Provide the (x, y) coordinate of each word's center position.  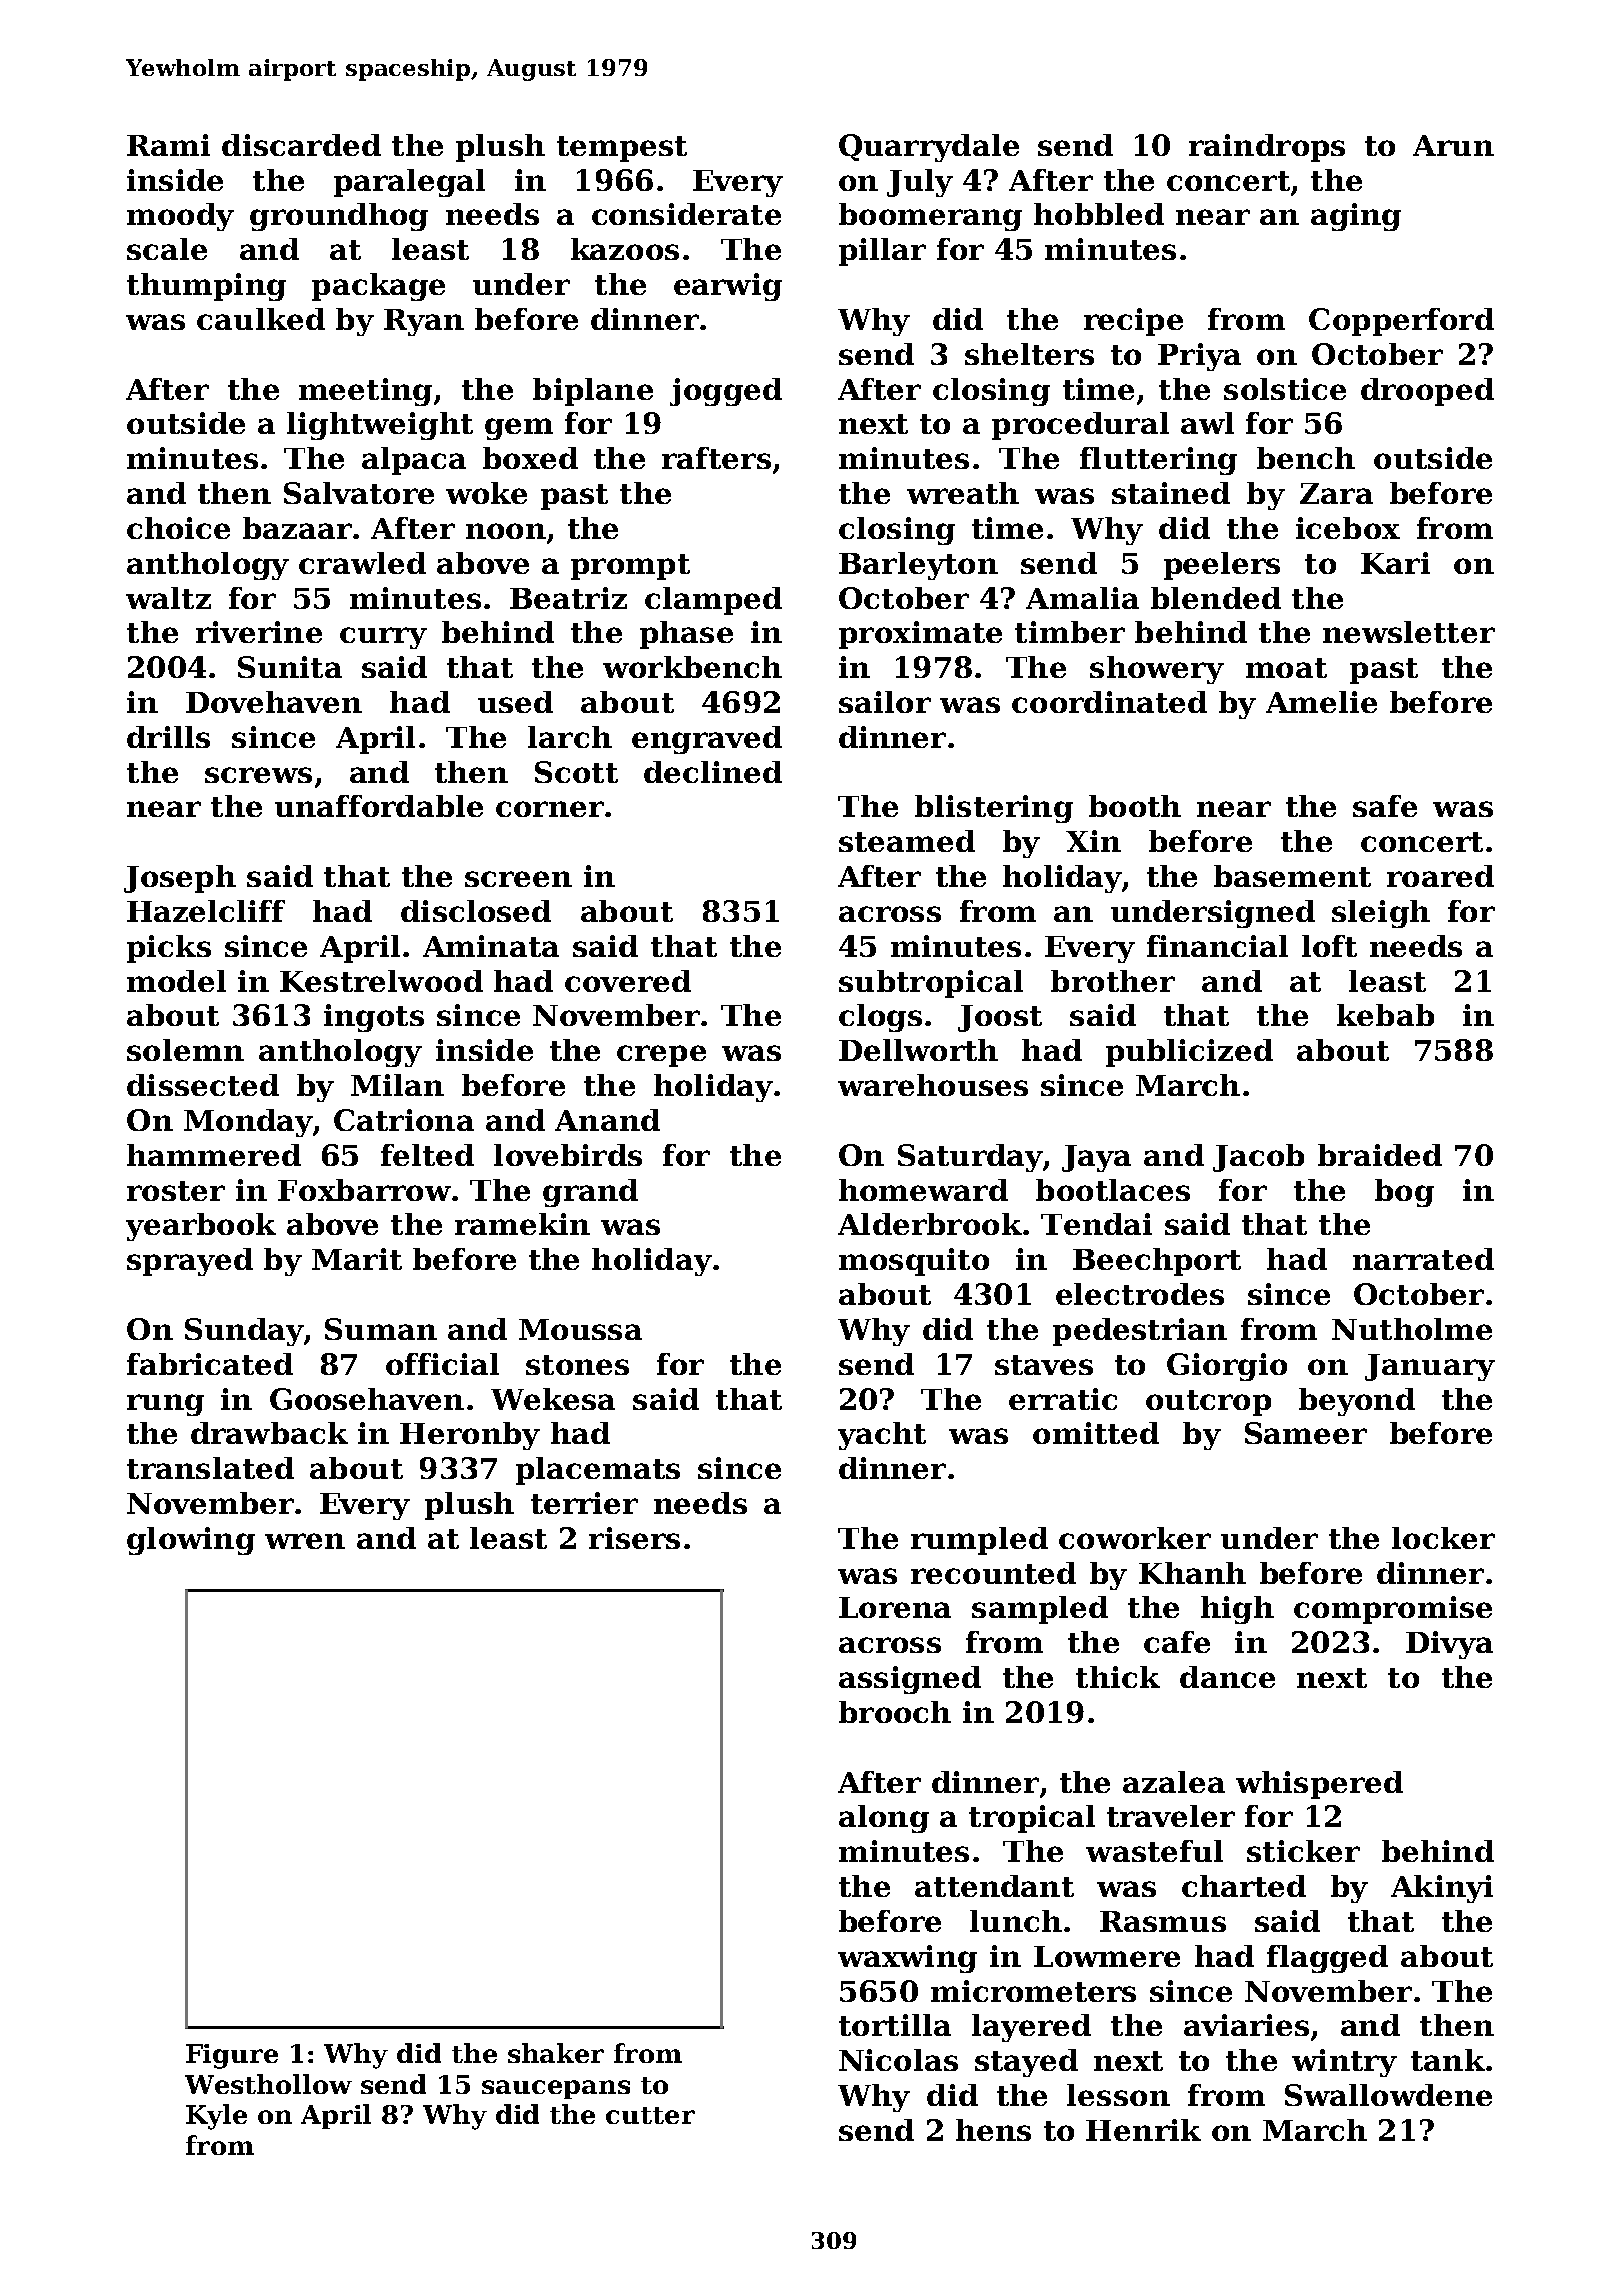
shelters (1029, 354)
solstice (1285, 389)
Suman (381, 1329)
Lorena (895, 1607)
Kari (1395, 563)
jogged (726, 392)
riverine (259, 632)
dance (1227, 1677)
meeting (365, 392)
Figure (232, 2056)
